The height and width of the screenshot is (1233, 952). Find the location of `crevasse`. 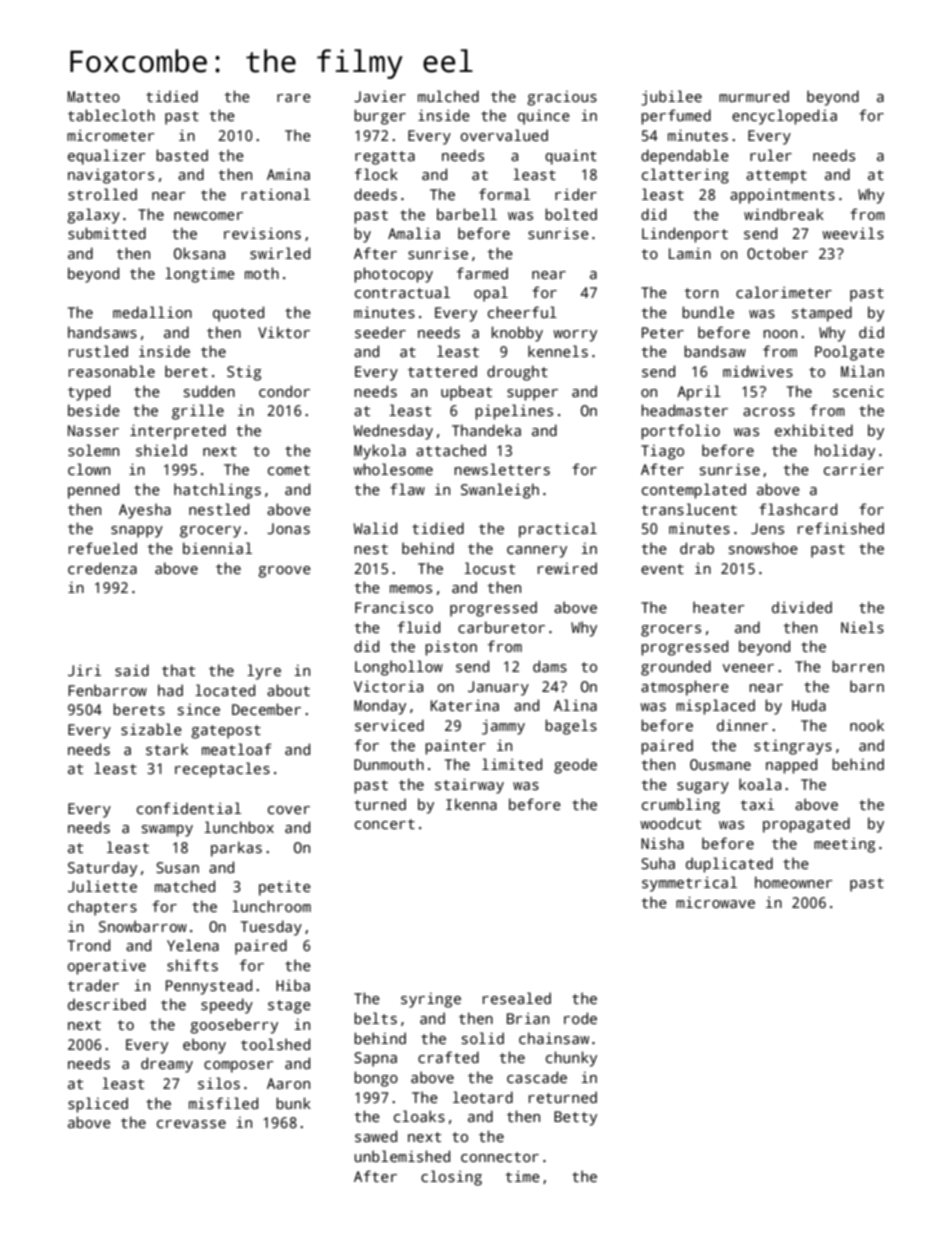

crevasse is located at coordinates (191, 1124).
